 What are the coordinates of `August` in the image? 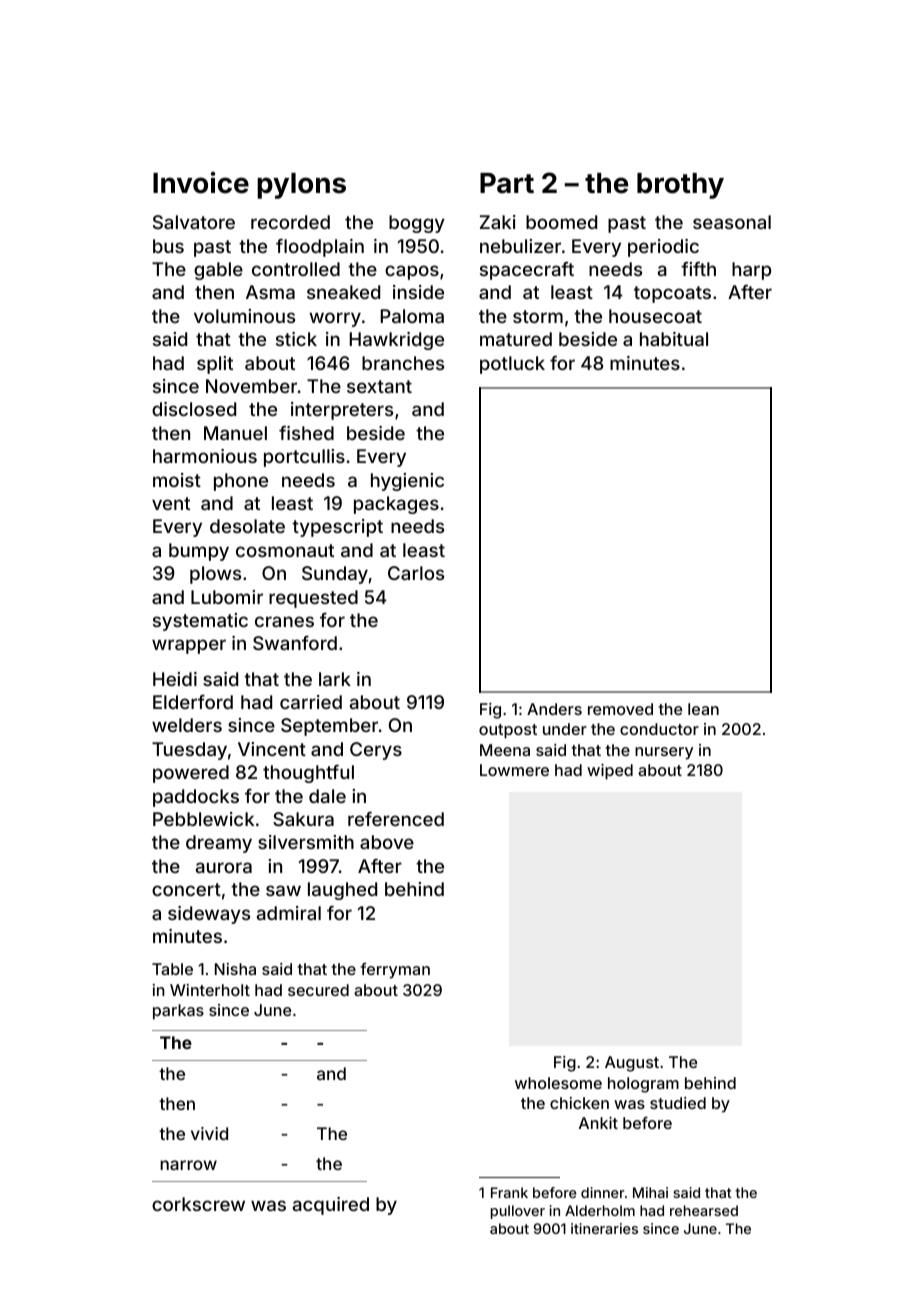 It's located at (632, 1064).
